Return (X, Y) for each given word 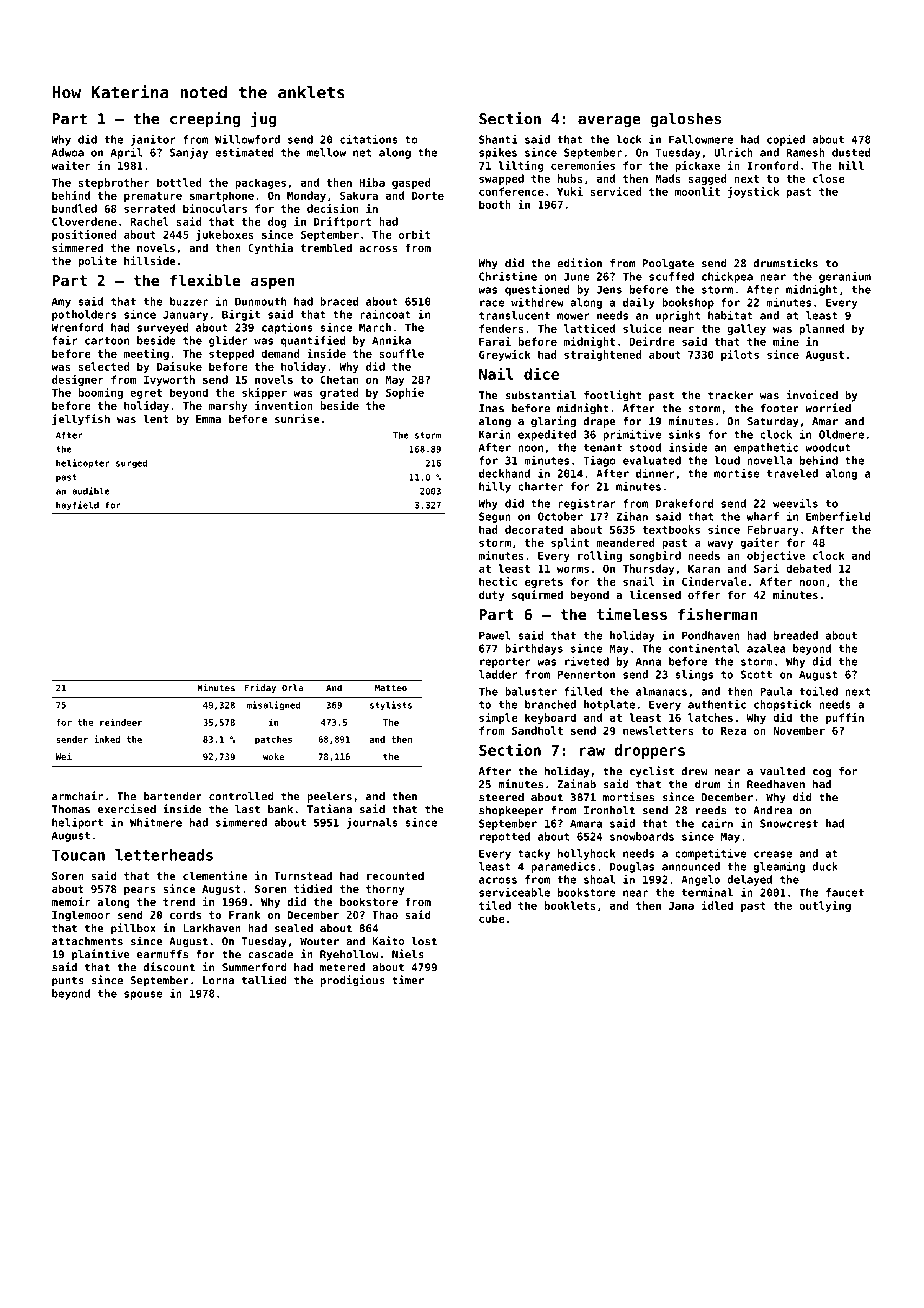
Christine (508, 276)
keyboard (550, 718)
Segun (495, 517)
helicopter (83, 464)
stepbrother (114, 183)
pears (140, 891)
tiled (495, 905)
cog (822, 773)
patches (273, 740)
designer (78, 380)
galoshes (686, 120)
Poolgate (668, 264)
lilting (521, 166)
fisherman (717, 614)
